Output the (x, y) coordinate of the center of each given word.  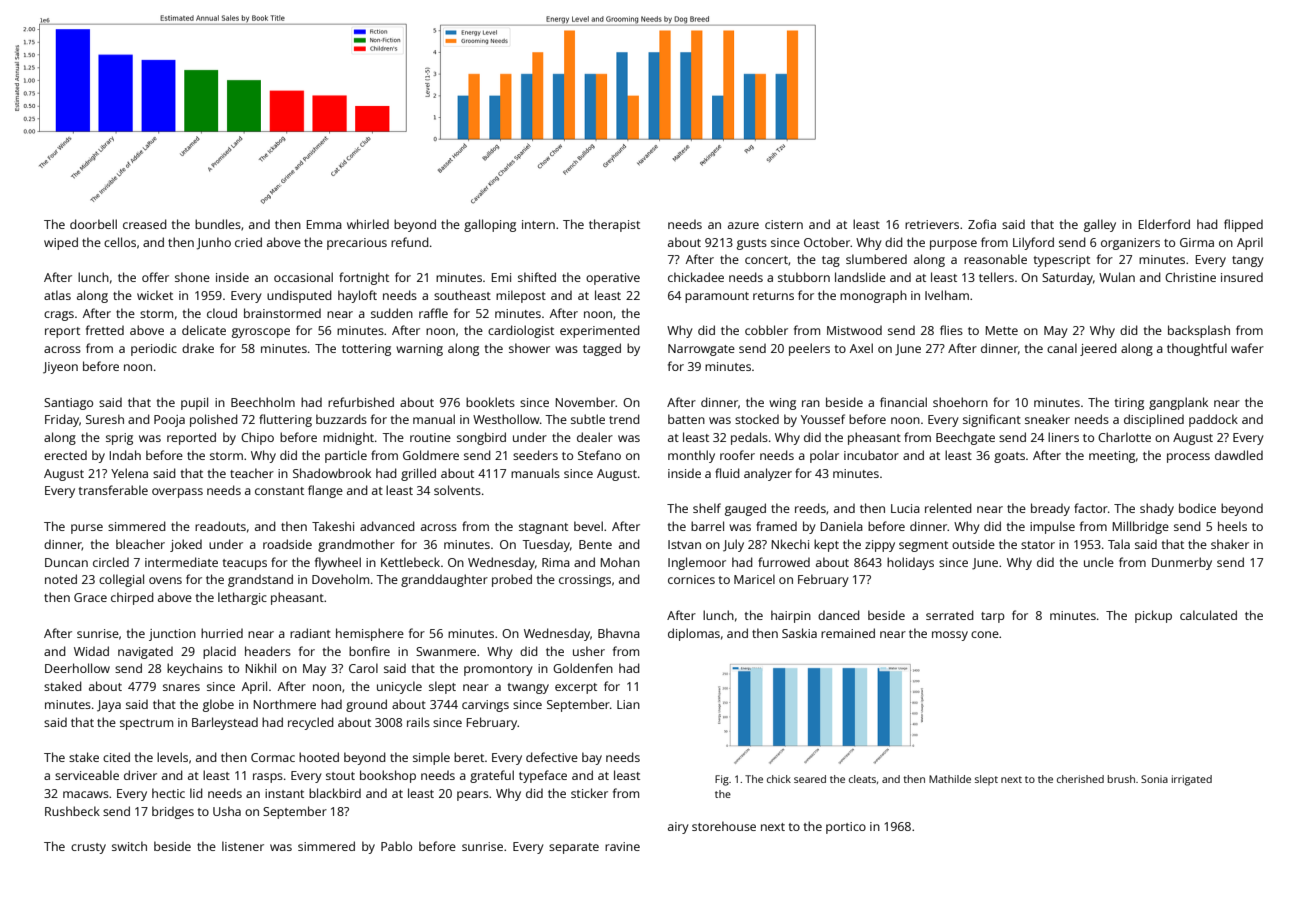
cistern (784, 224)
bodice (1197, 508)
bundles (218, 224)
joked (186, 545)
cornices (691, 579)
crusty (88, 848)
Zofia (982, 224)
